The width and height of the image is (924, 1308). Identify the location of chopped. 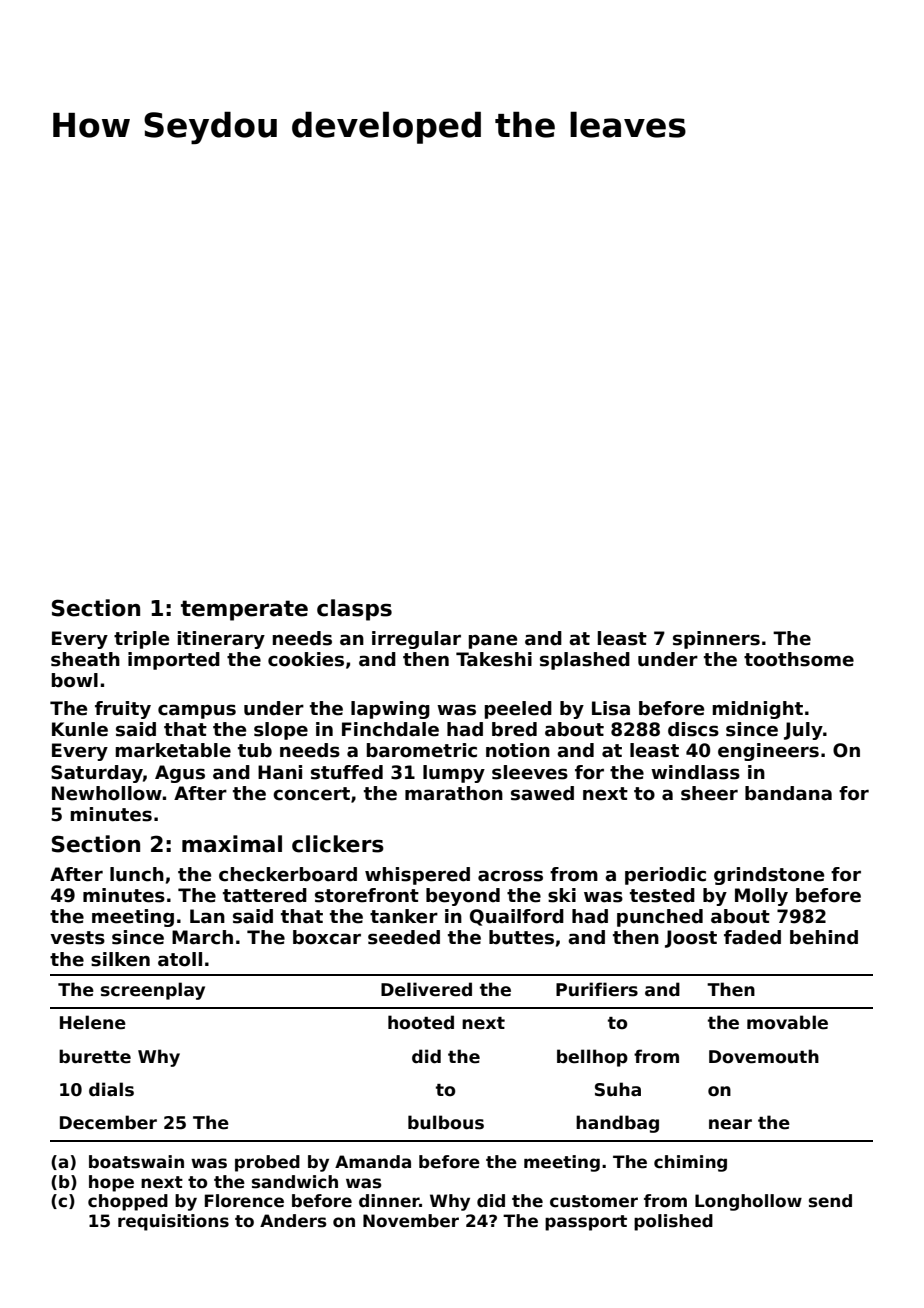
(128, 1202).
